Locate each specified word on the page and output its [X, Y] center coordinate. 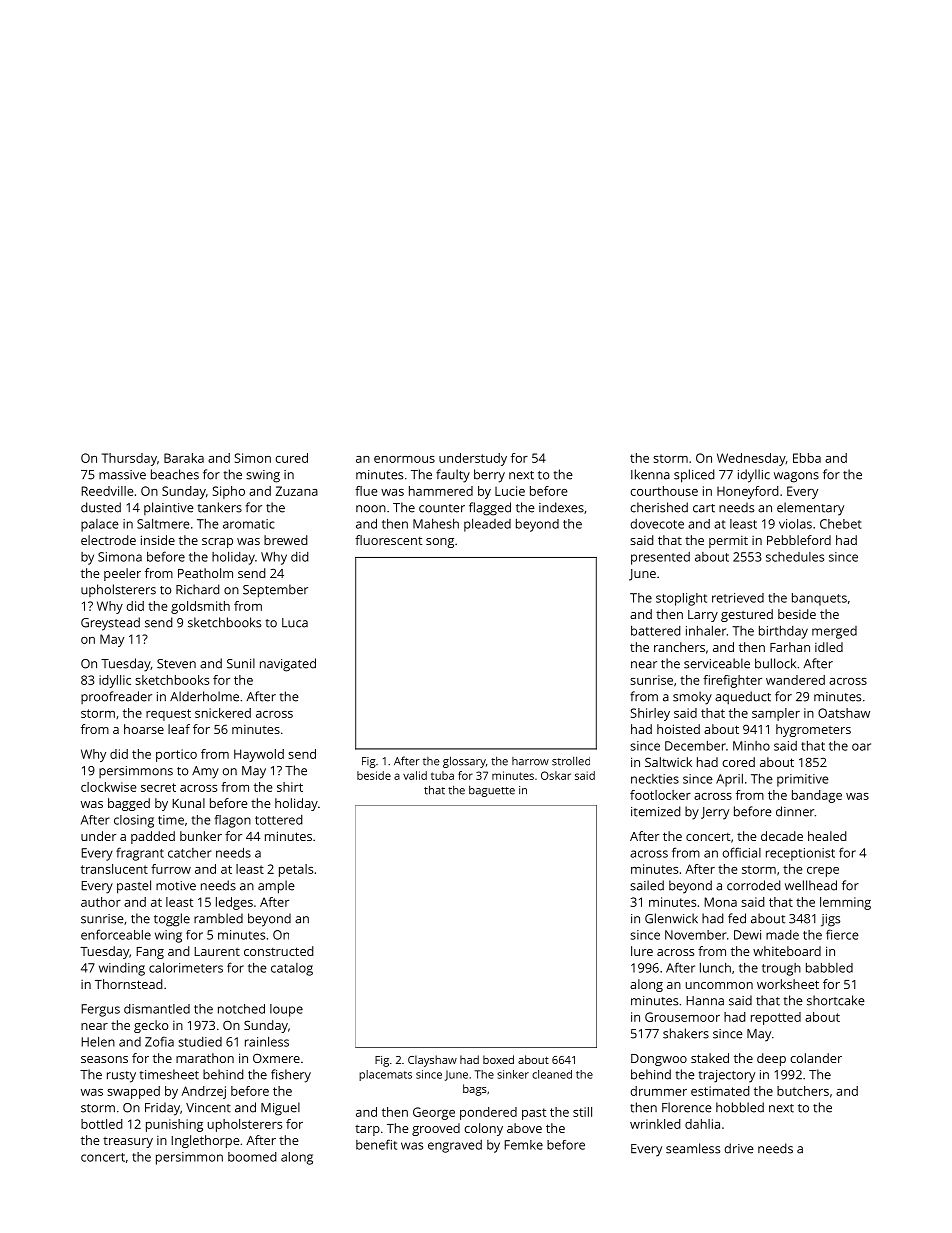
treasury [128, 1142]
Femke [523, 1145]
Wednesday [751, 459]
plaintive [169, 508]
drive [739, 1148]
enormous [404, 459]
